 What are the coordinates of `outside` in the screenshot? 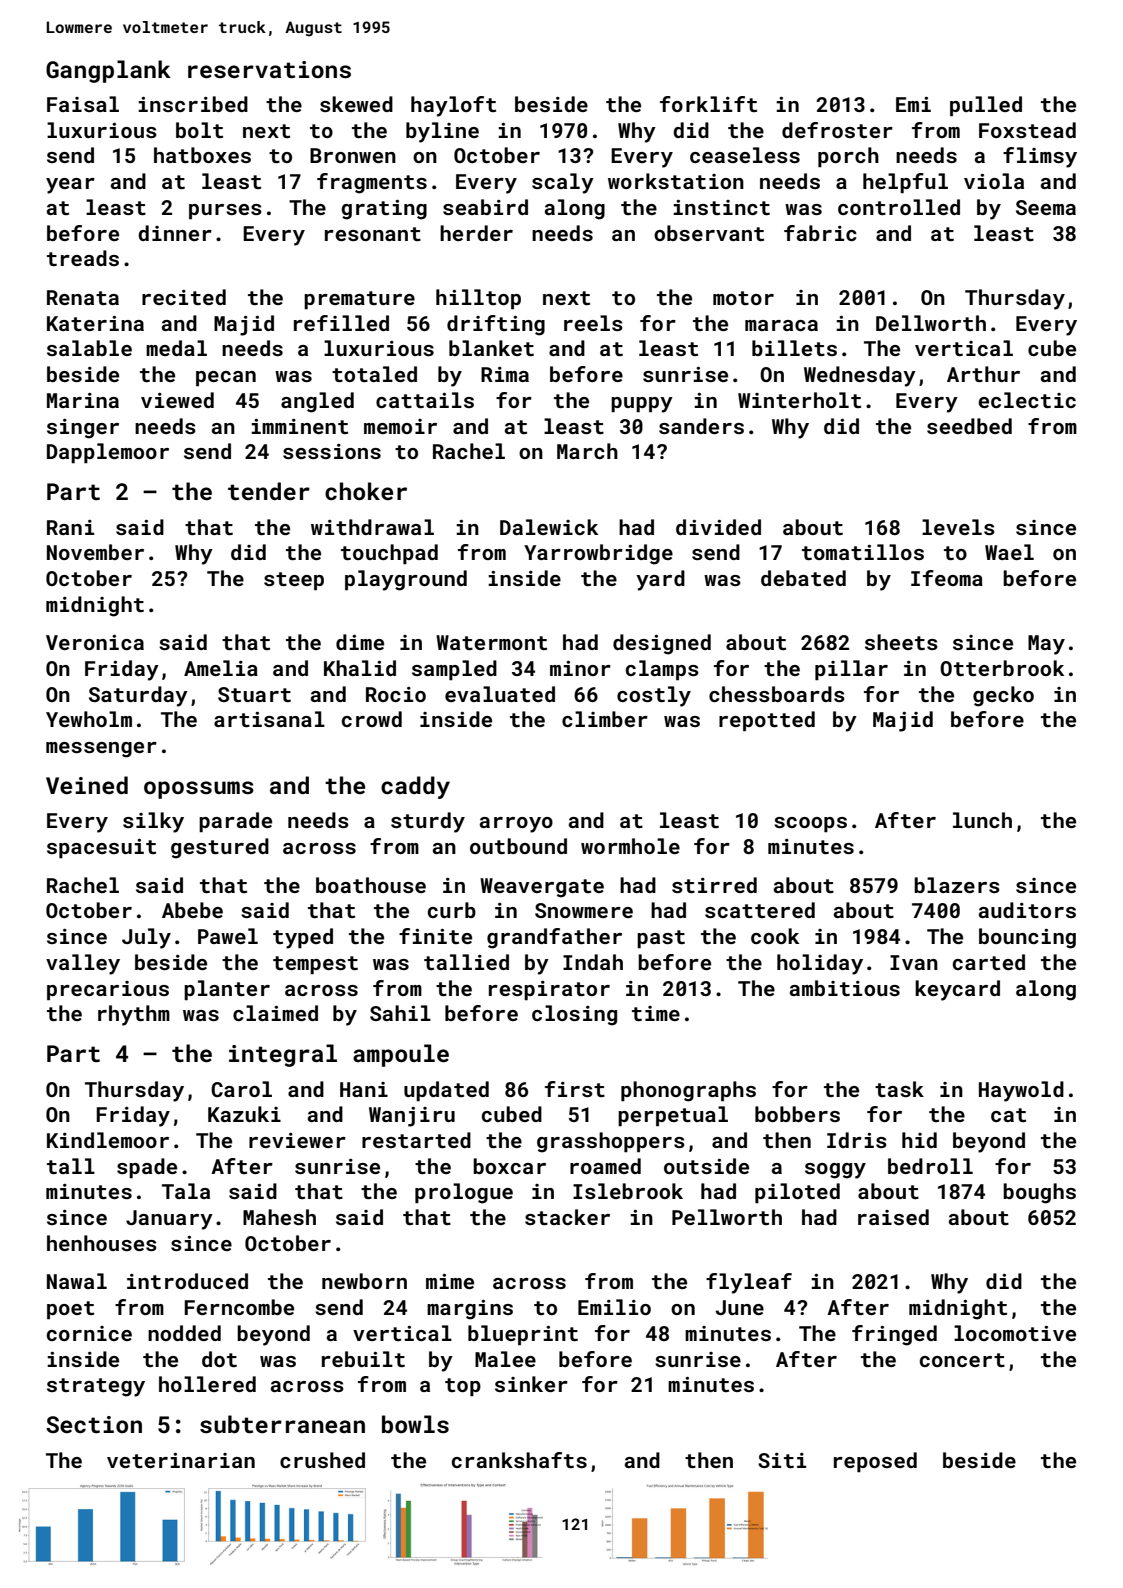 It's located at (706, 1166).
